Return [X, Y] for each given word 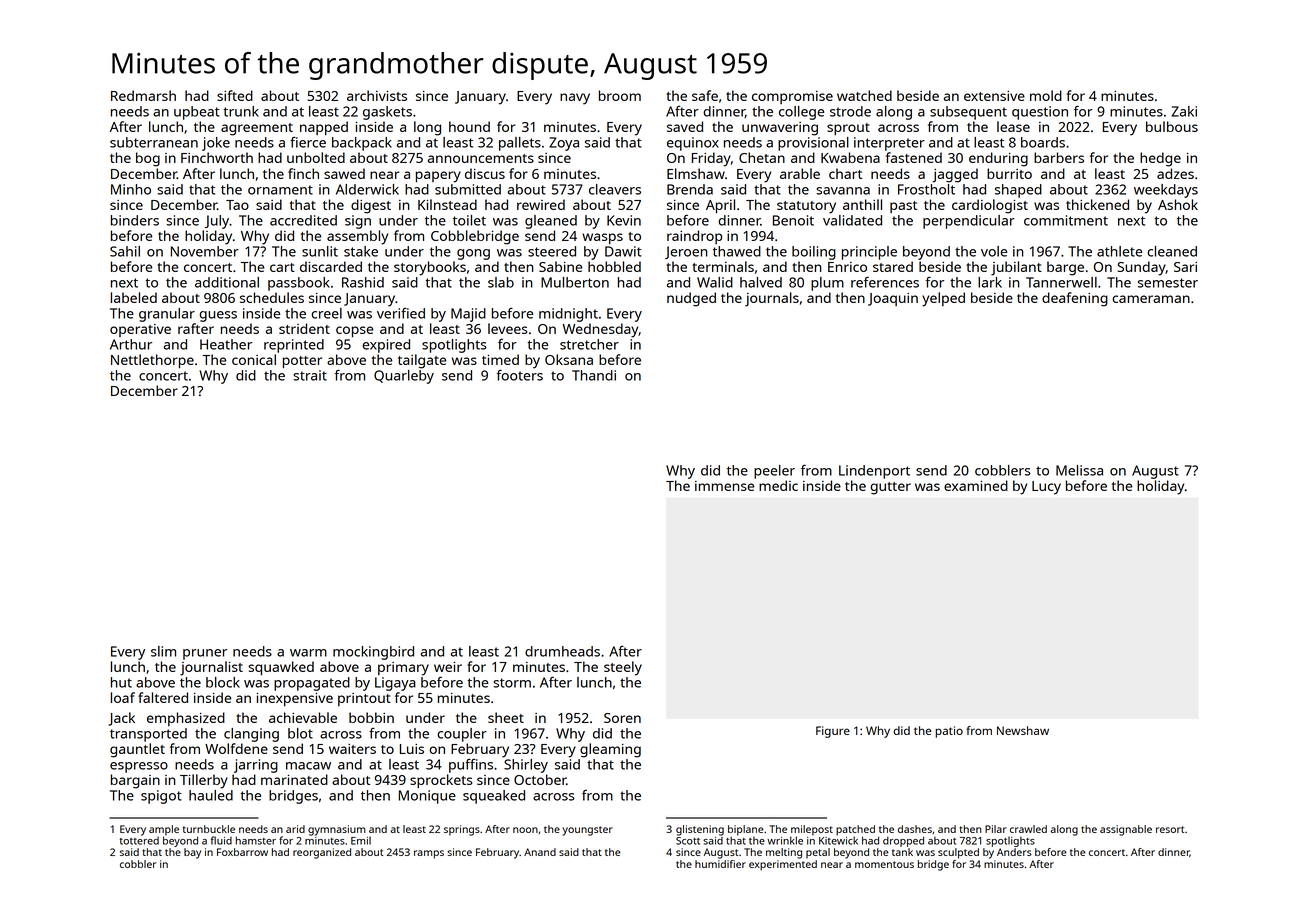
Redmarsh [143, 95]
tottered [139, 841]
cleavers [615, 189]
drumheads [562, 651]
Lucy [1046, 488]
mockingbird [373, 653]
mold [1046, 95]
